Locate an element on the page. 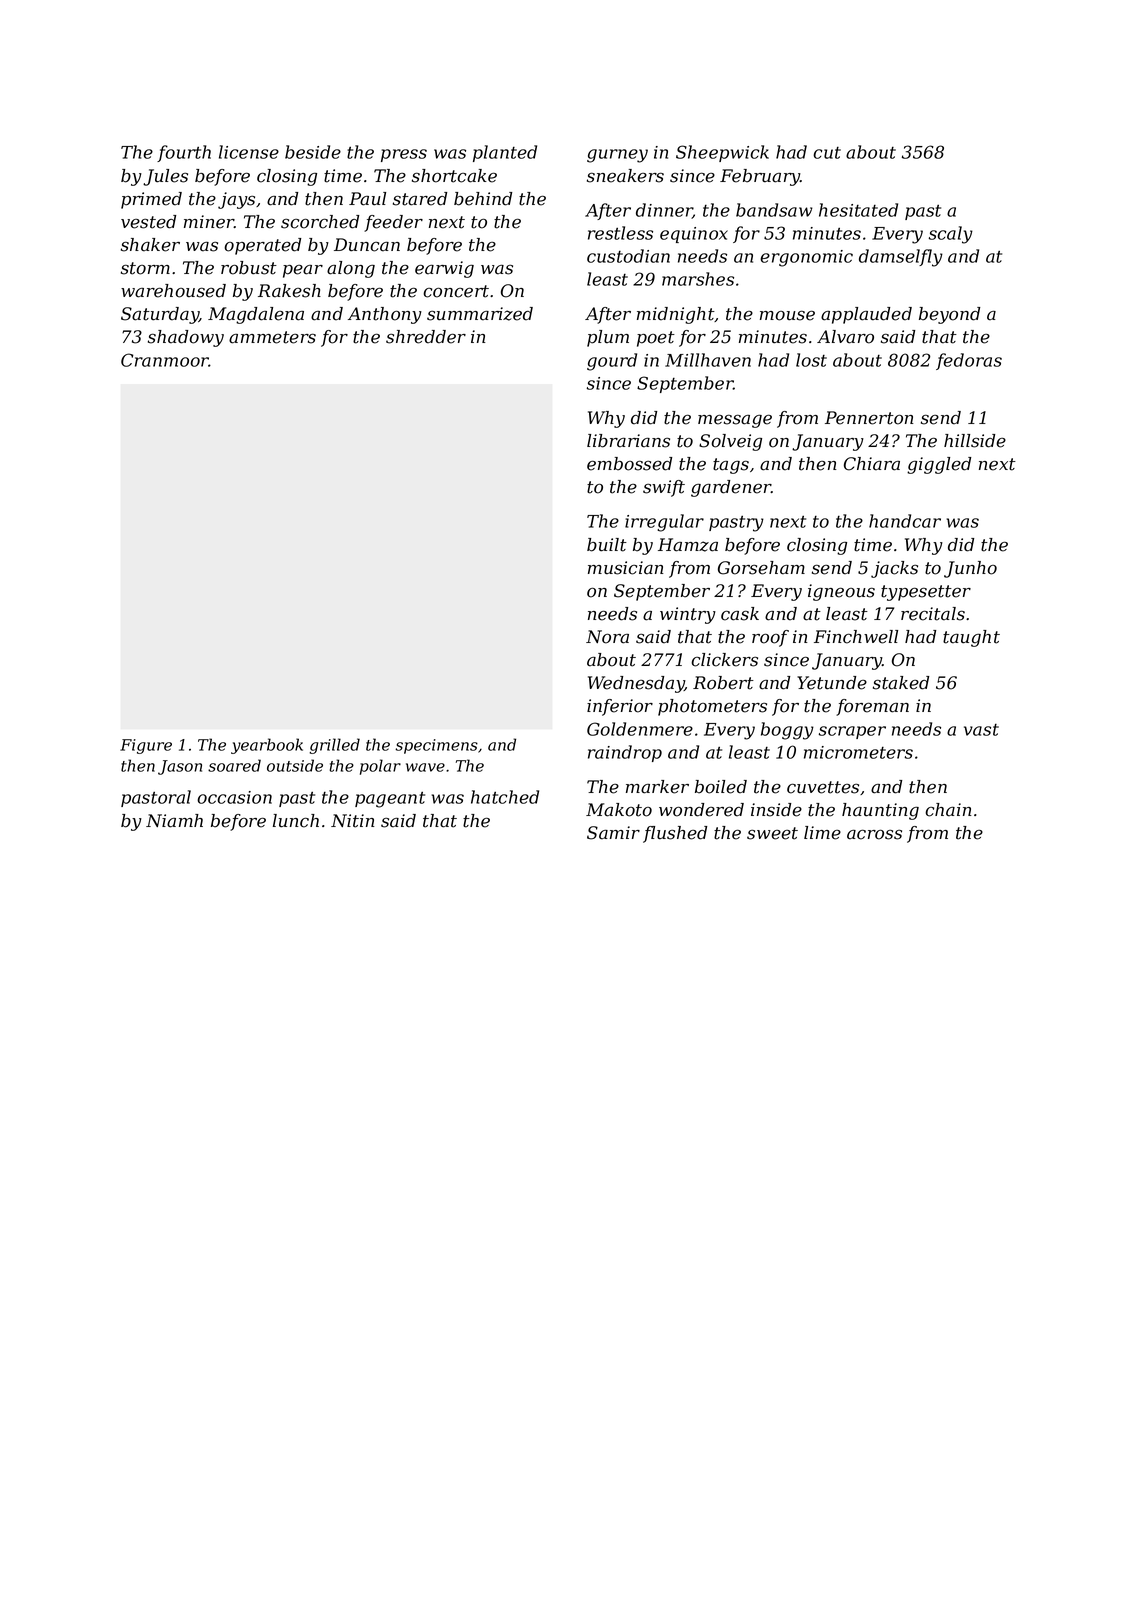 This image has height=1610, width=1139. built is located at coordinates (607, 545).
